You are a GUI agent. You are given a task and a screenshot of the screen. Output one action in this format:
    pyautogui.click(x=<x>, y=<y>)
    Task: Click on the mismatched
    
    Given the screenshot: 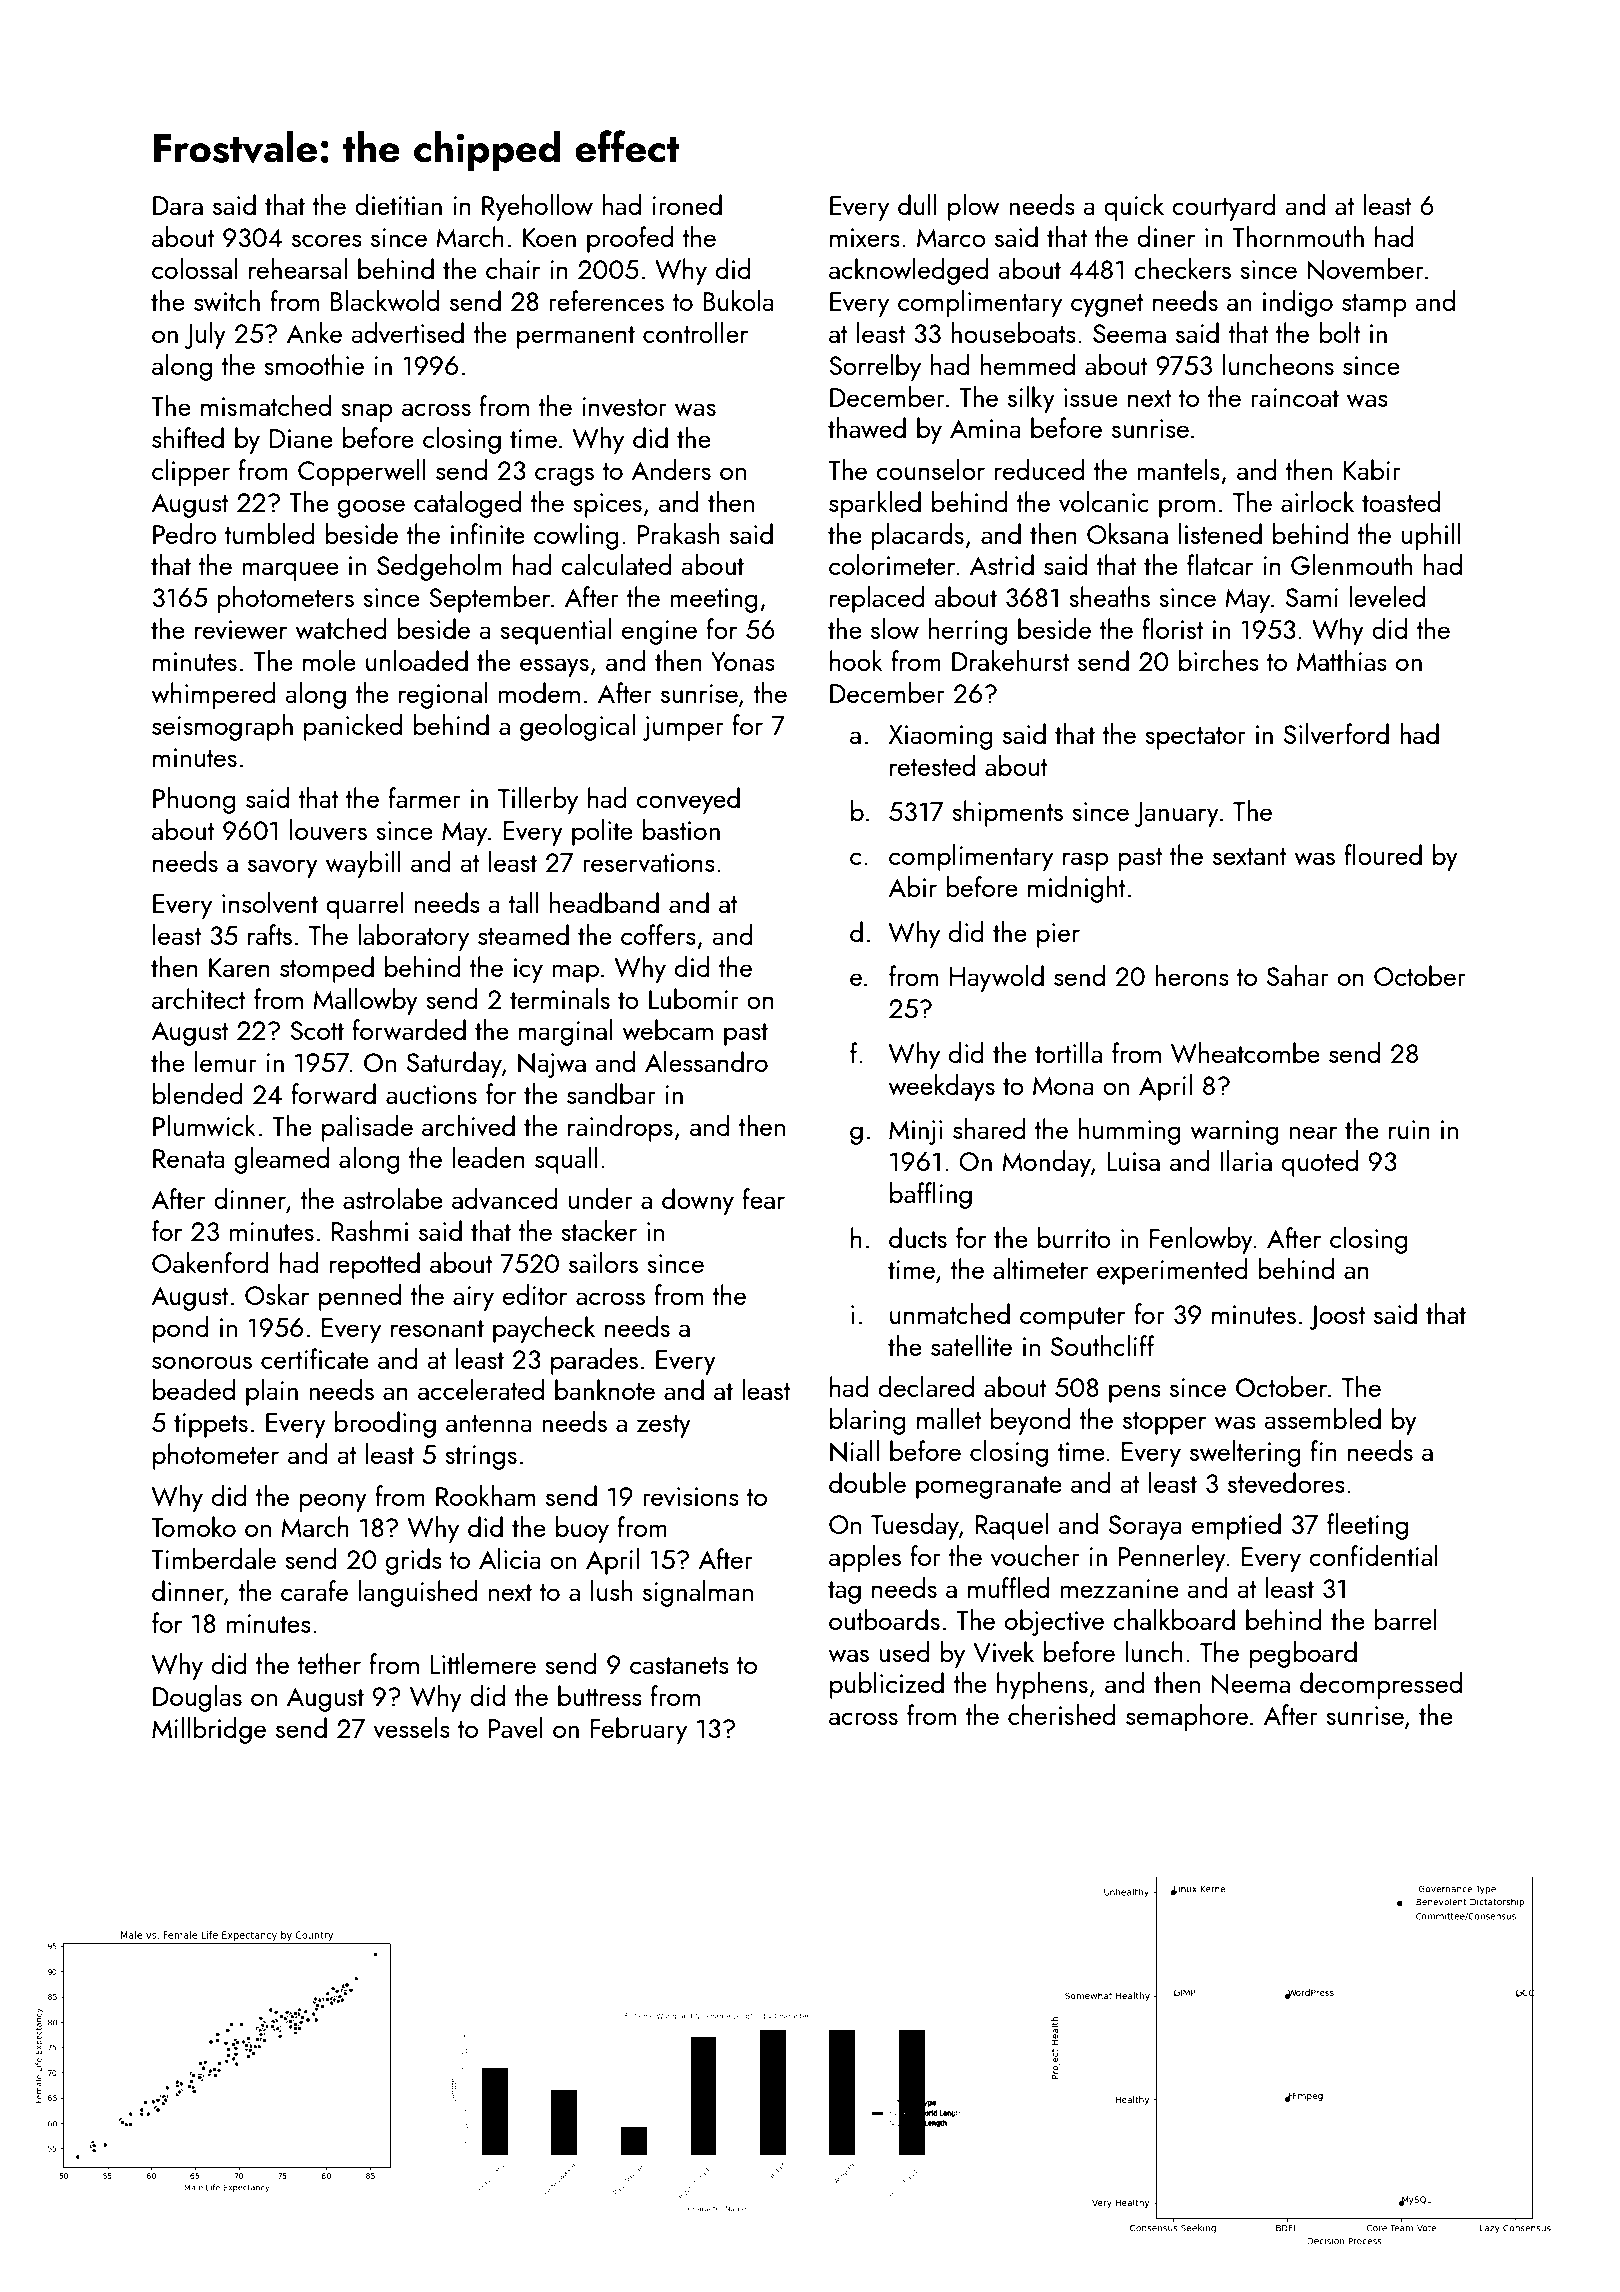 What is the action you would take?
    pyautogui.click(x=266, y=405)
